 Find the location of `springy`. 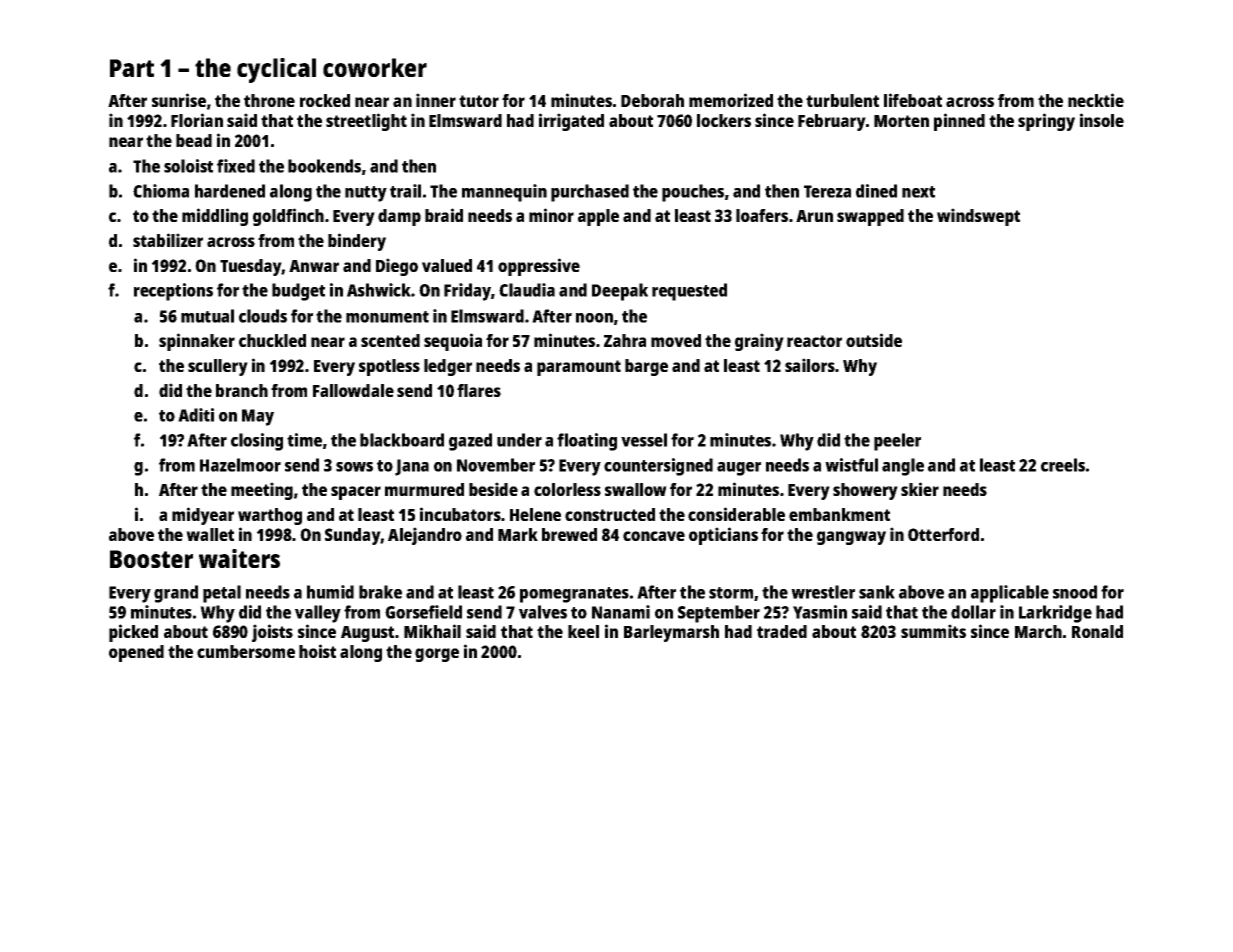

springy is located at coordinates (1046, 122).
